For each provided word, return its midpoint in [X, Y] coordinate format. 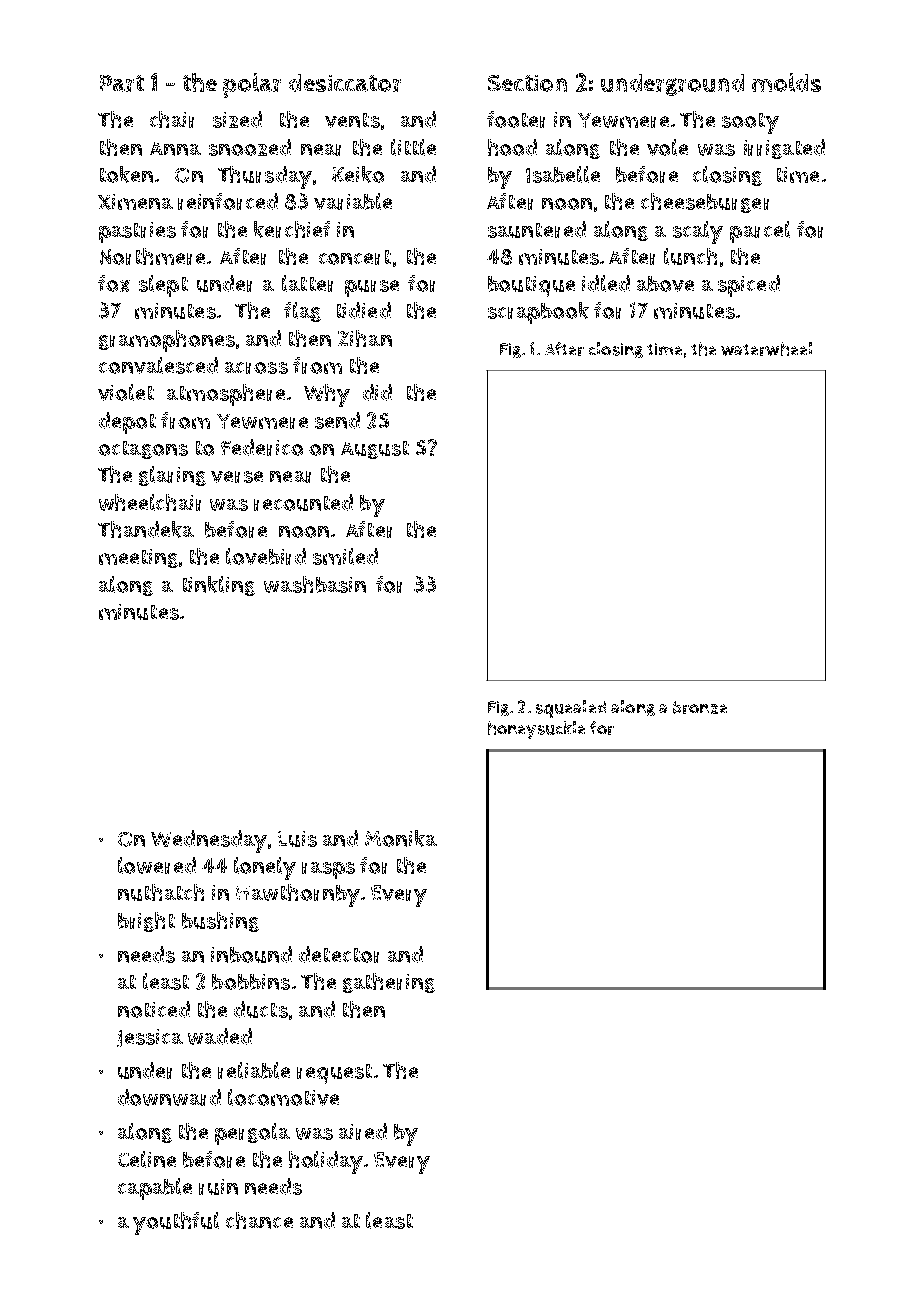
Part [122, 83]
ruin [218, 1187]
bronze [700, 707]
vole [667, 147]
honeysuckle [536, 730]
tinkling [219, 586]
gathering [389, 983]
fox [114, 283]
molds [786, 82]
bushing [220, 922]
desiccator [345, 83]
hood [512, 147]
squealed [571, 709]
